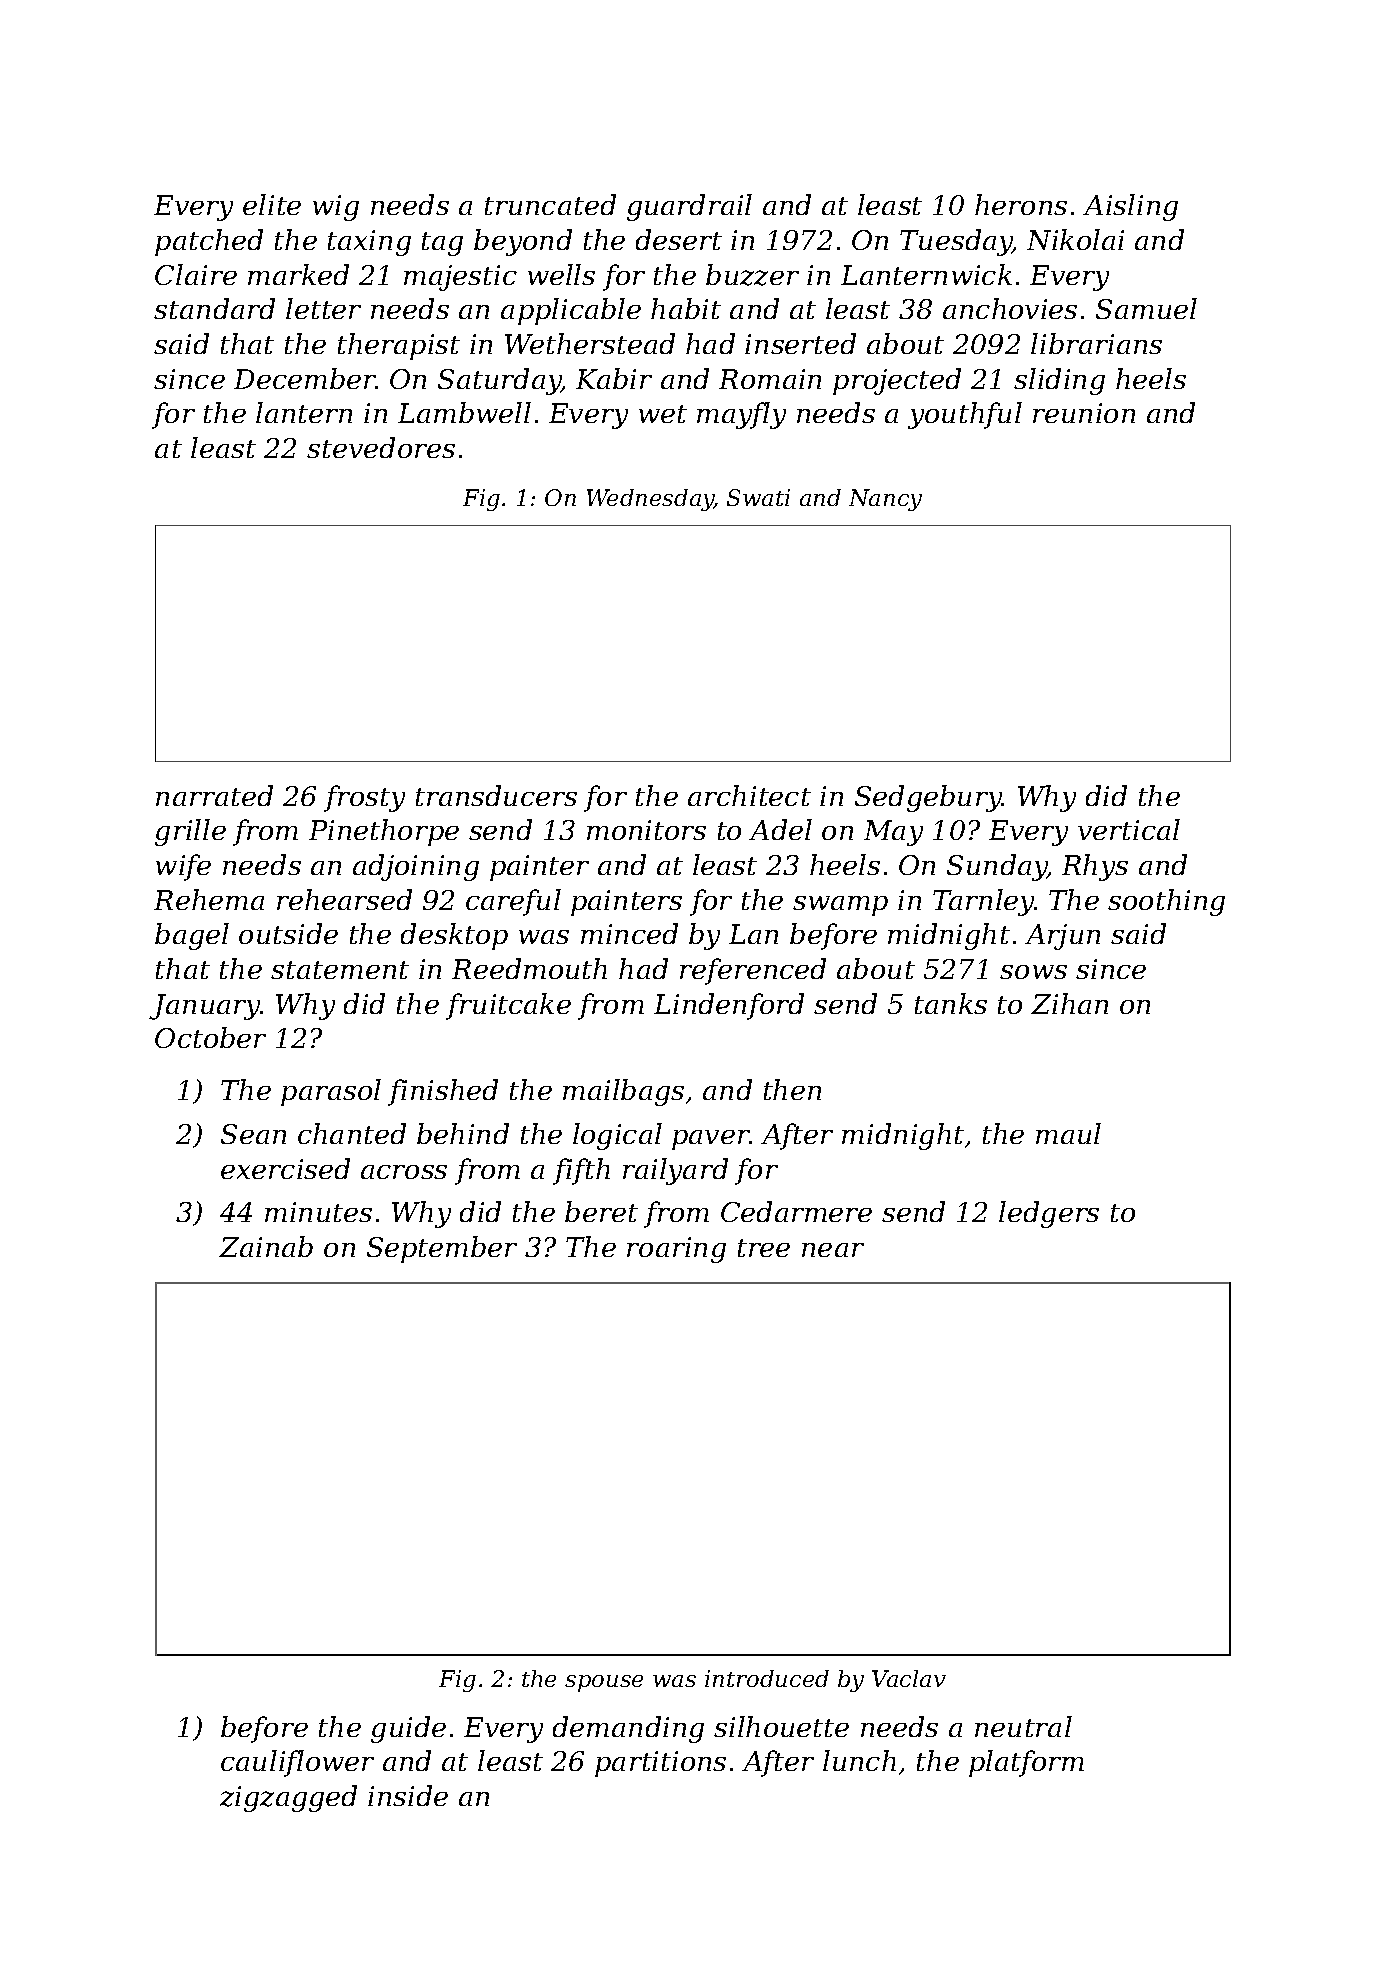  What do you see at coordinates (1084, 413) in the document?
I see `reunion` at bounding box center [1084, 413].
